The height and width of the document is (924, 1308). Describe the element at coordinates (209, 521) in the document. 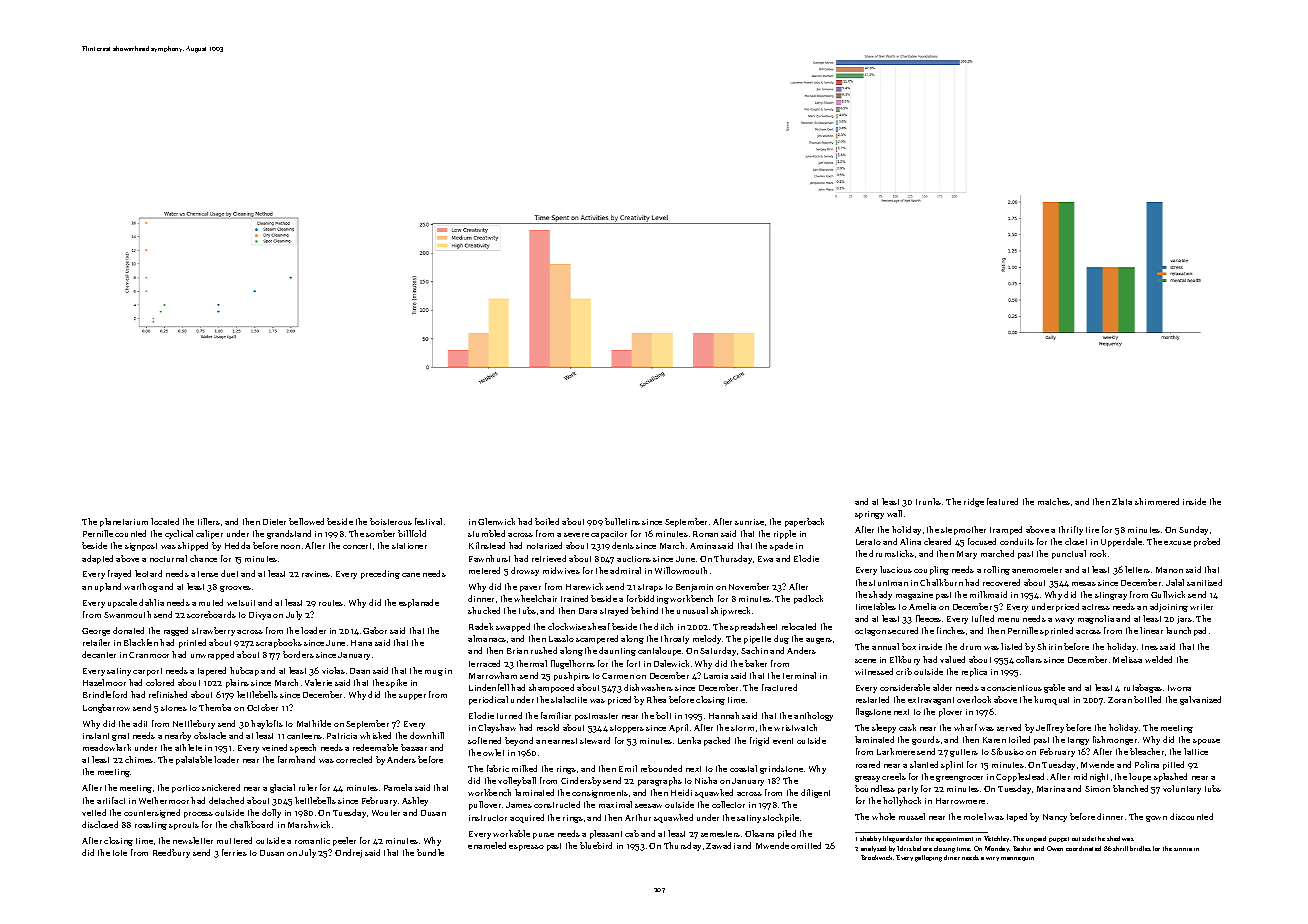

I see `tillers` at that location.
